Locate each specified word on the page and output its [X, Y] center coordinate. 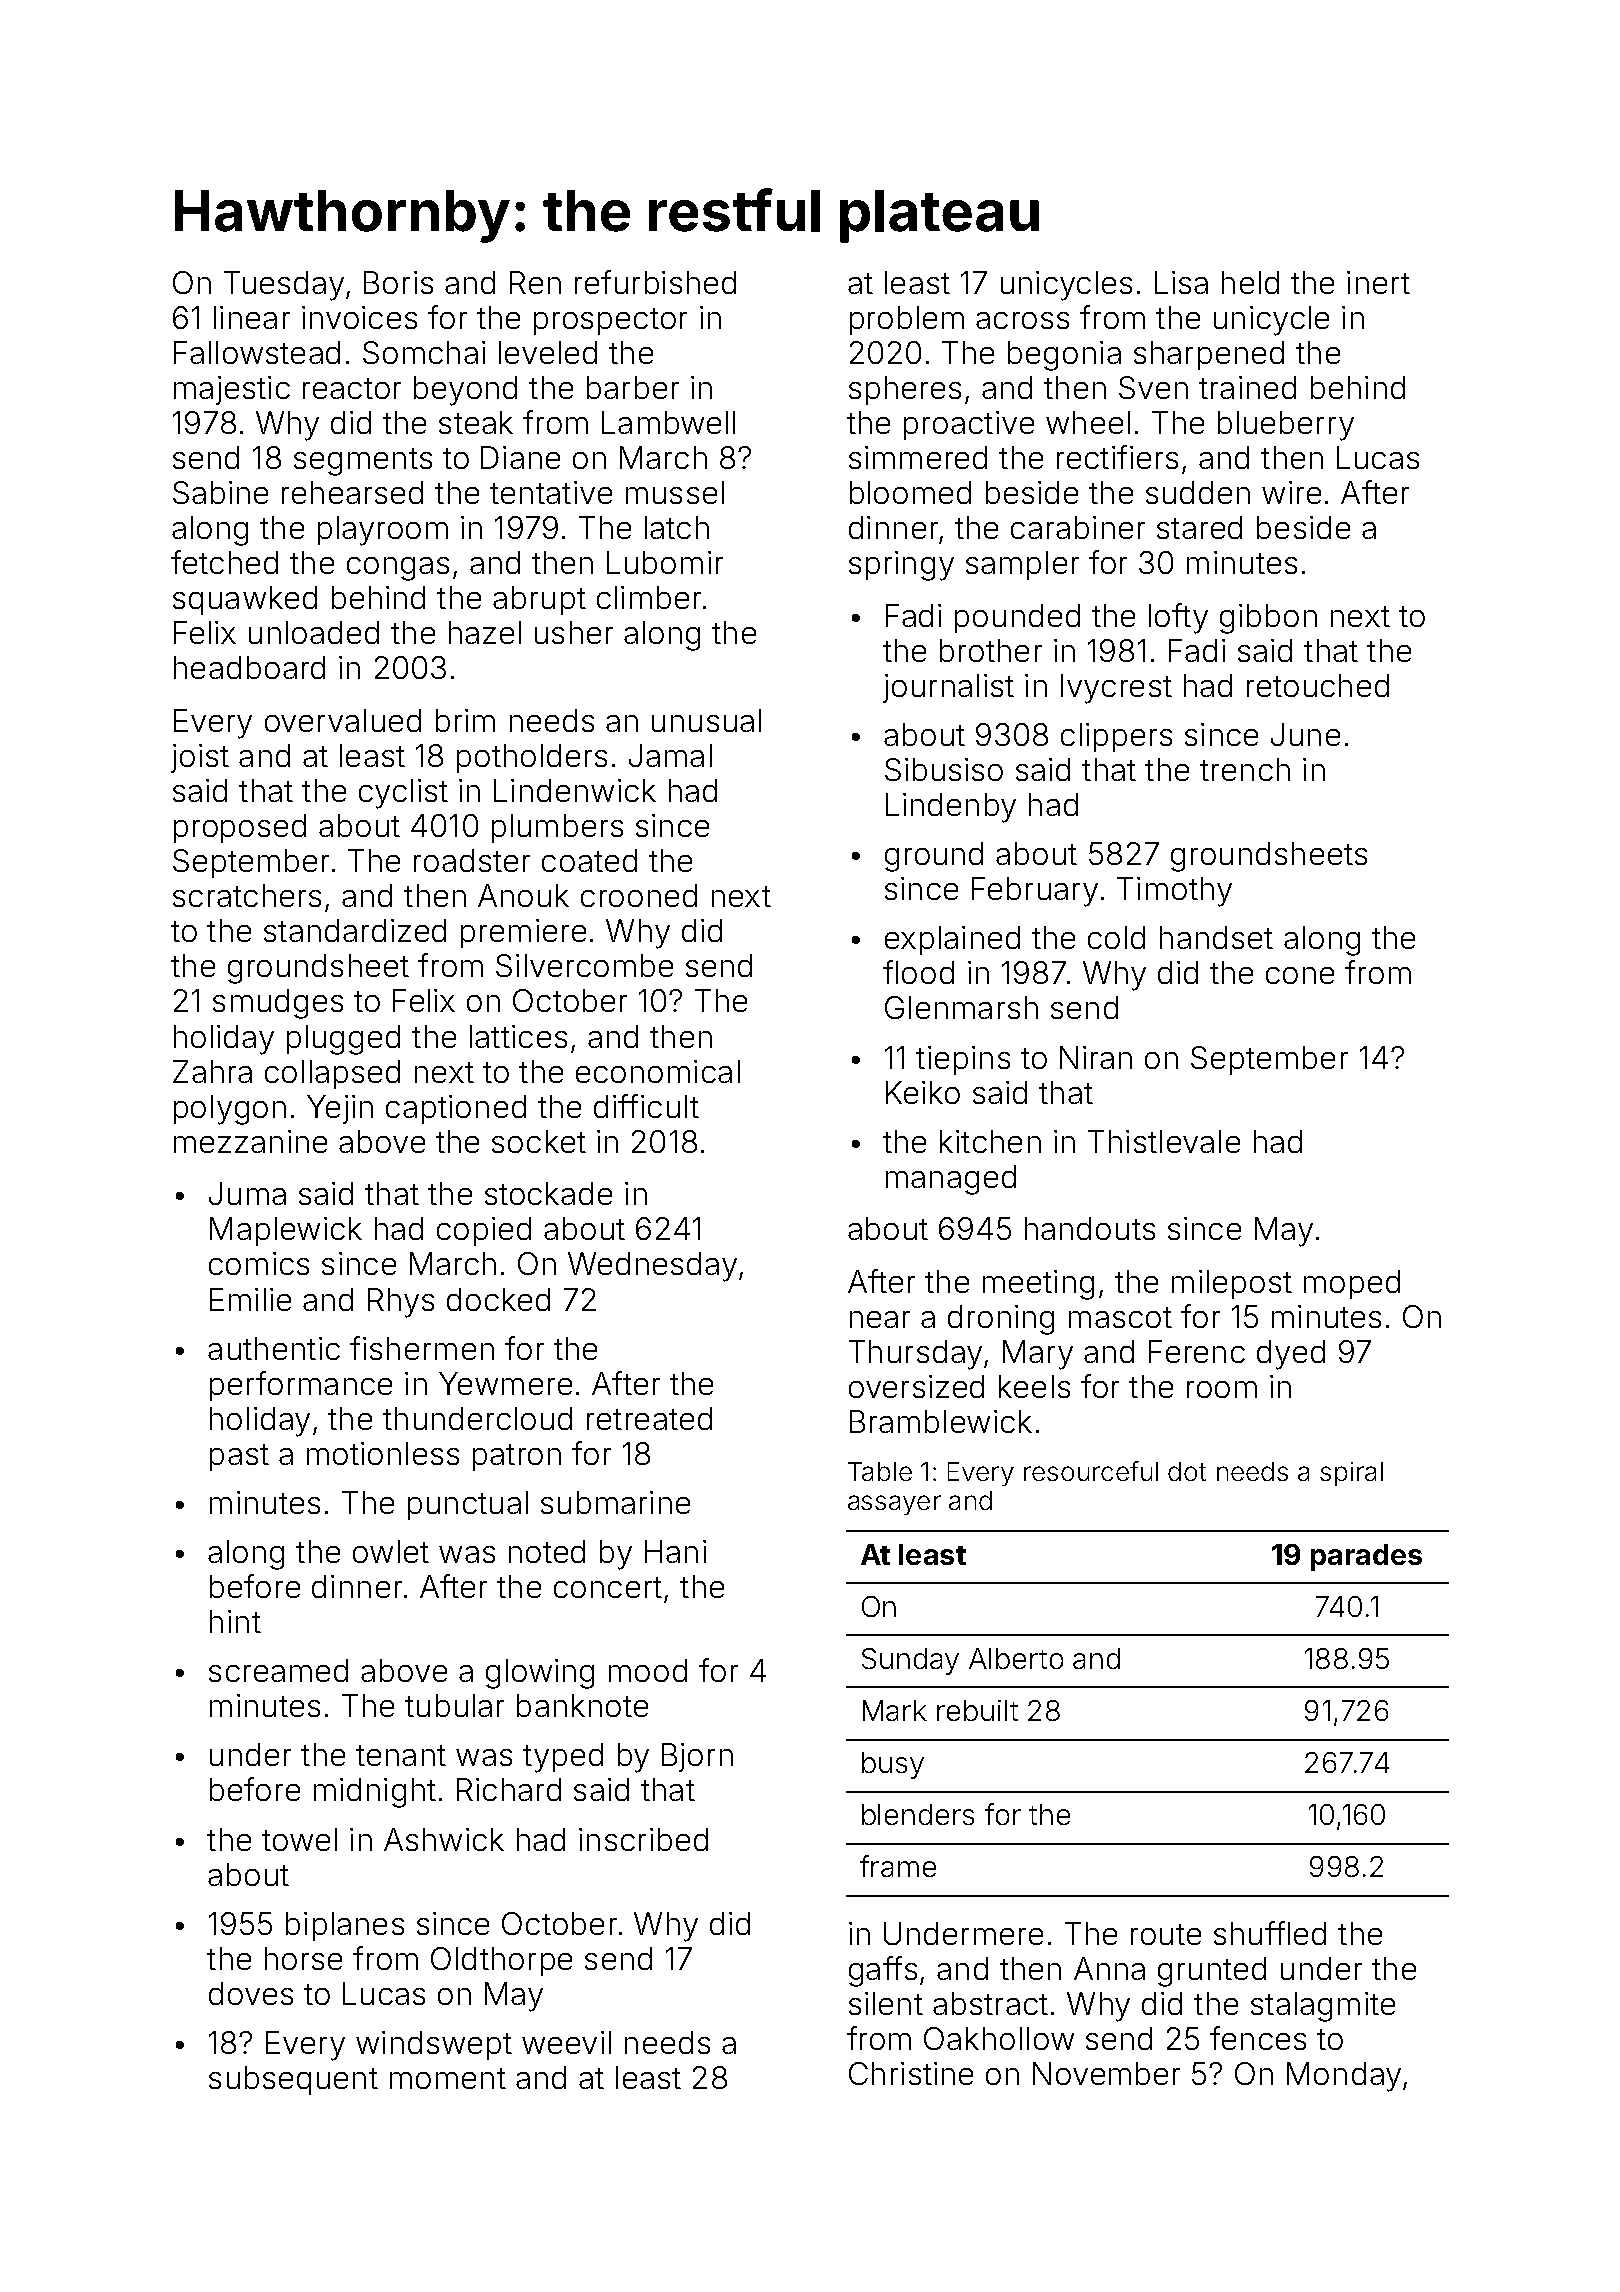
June [1305, 734]
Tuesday [284, 286]
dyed [1291, 1355]
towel [299, 1839]
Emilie [250, 1299]
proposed [240, 828]
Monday [1344, 2077]
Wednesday [652, 1267]
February [1035, 892]
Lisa [1181, 282]
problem [907, 320]
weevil [566, 2042]
